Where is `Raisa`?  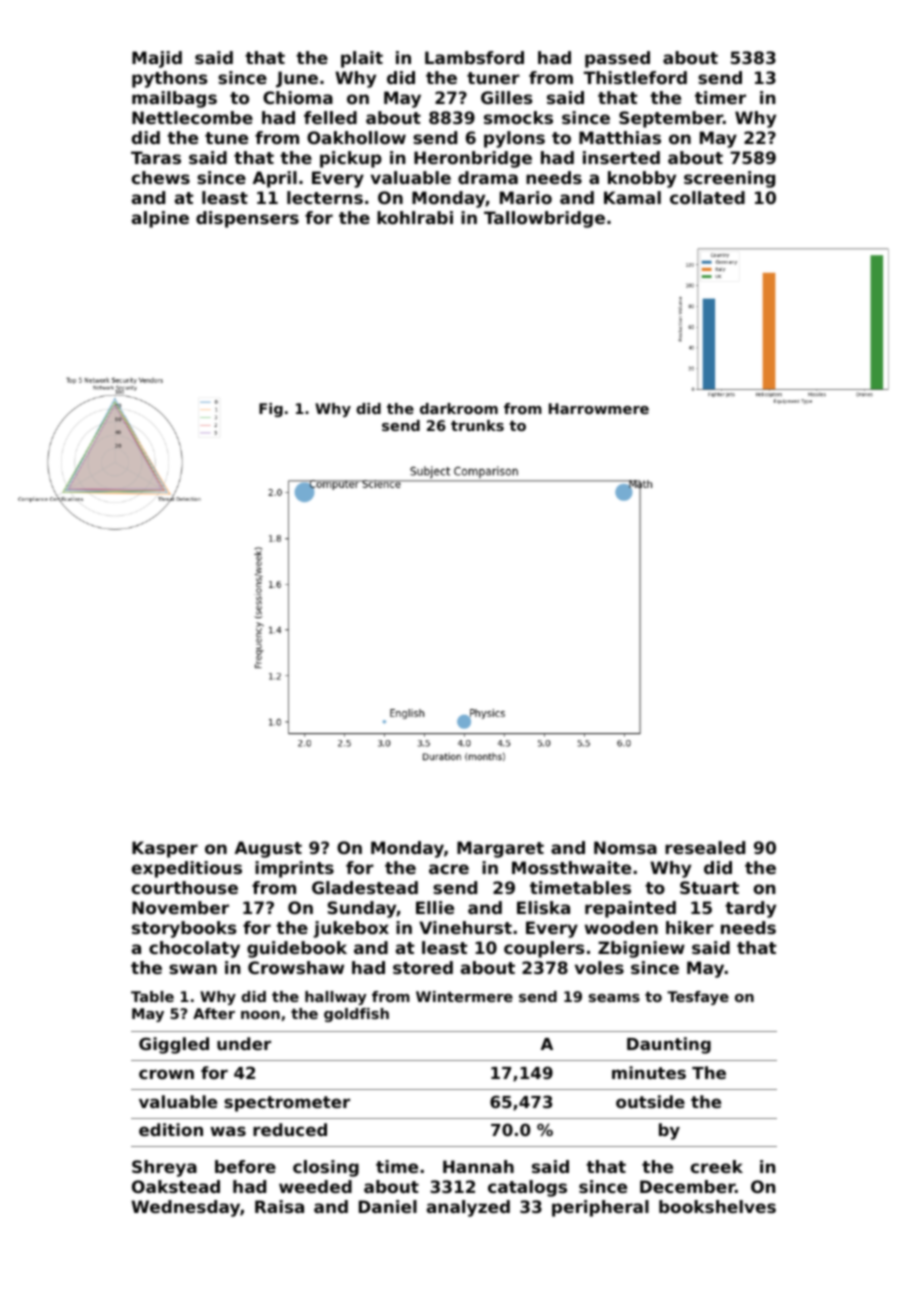
Raisa is located at coordinates (279, 1206).
